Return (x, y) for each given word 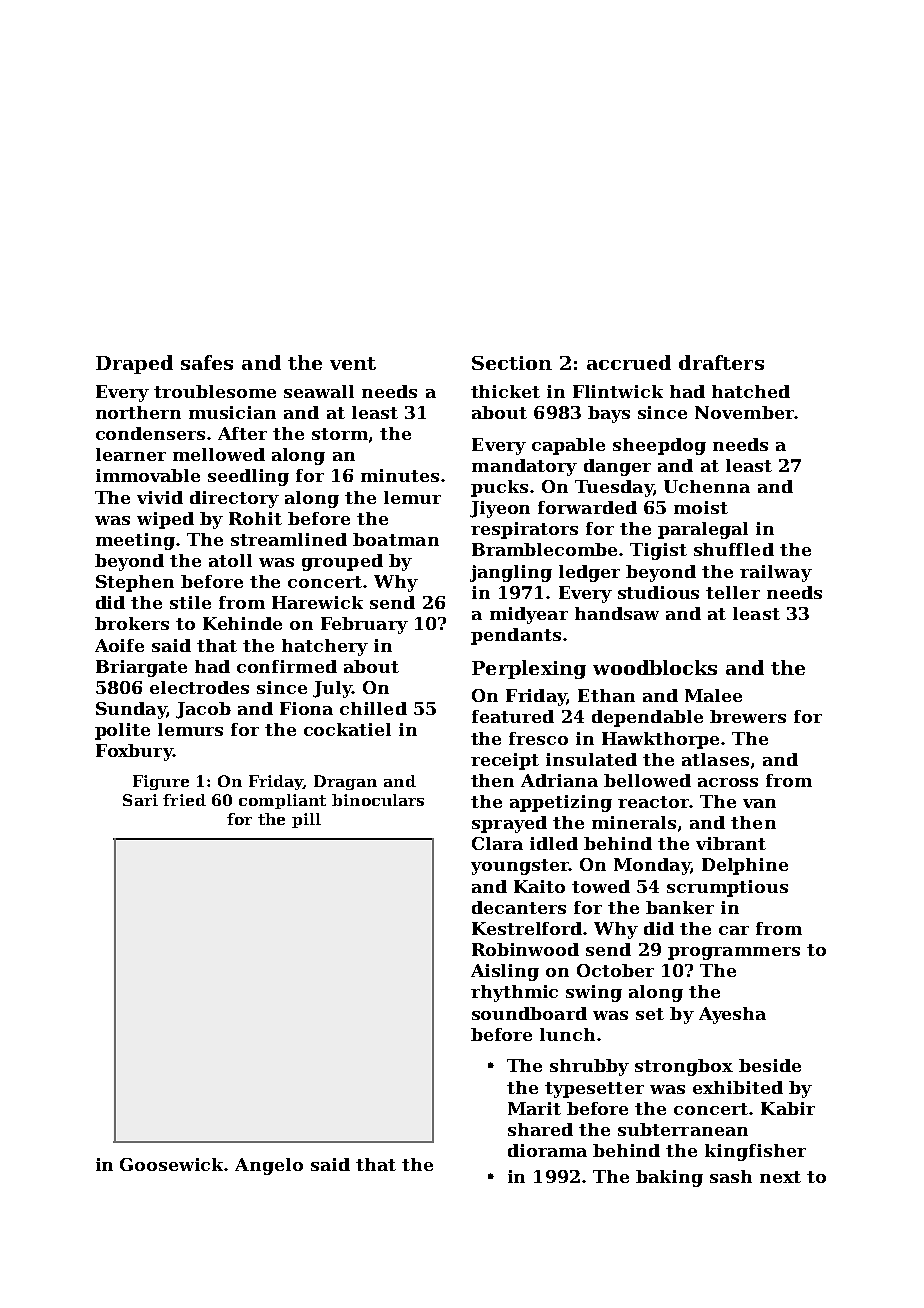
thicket (505, 391)
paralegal (703, 530)
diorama (547, 1150)
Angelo (269, 1166)
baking (669, 1178)
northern (138, 412)
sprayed (509, 824)
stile (190, 602)
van (759, 803)
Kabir (788, 1108)
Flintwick (618, 391)
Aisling (505, 972)
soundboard (529, 1013)
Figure (161, 782)
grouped (342, 562)
